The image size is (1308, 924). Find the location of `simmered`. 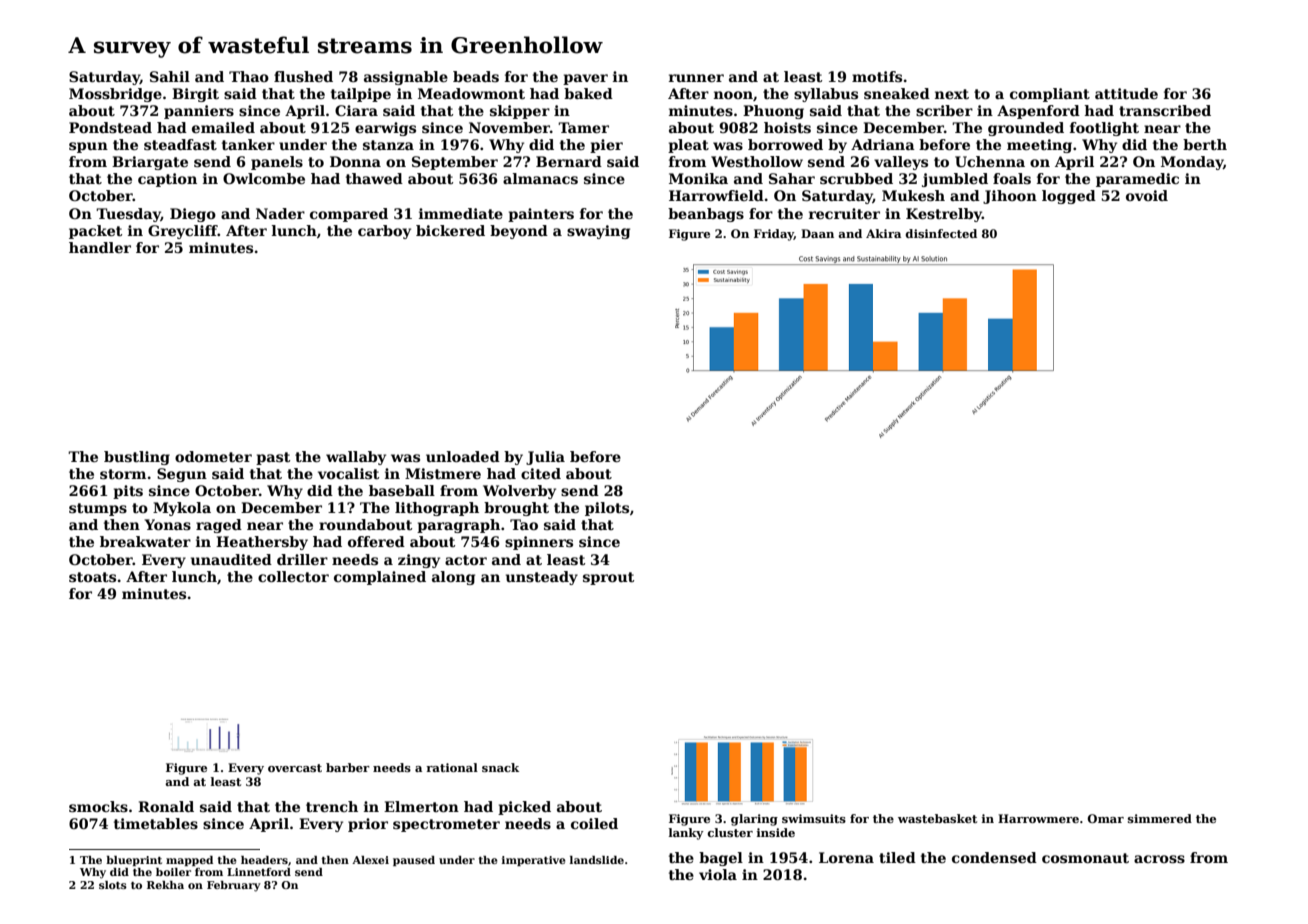

simmered is located at coordinates (1160, 818).
